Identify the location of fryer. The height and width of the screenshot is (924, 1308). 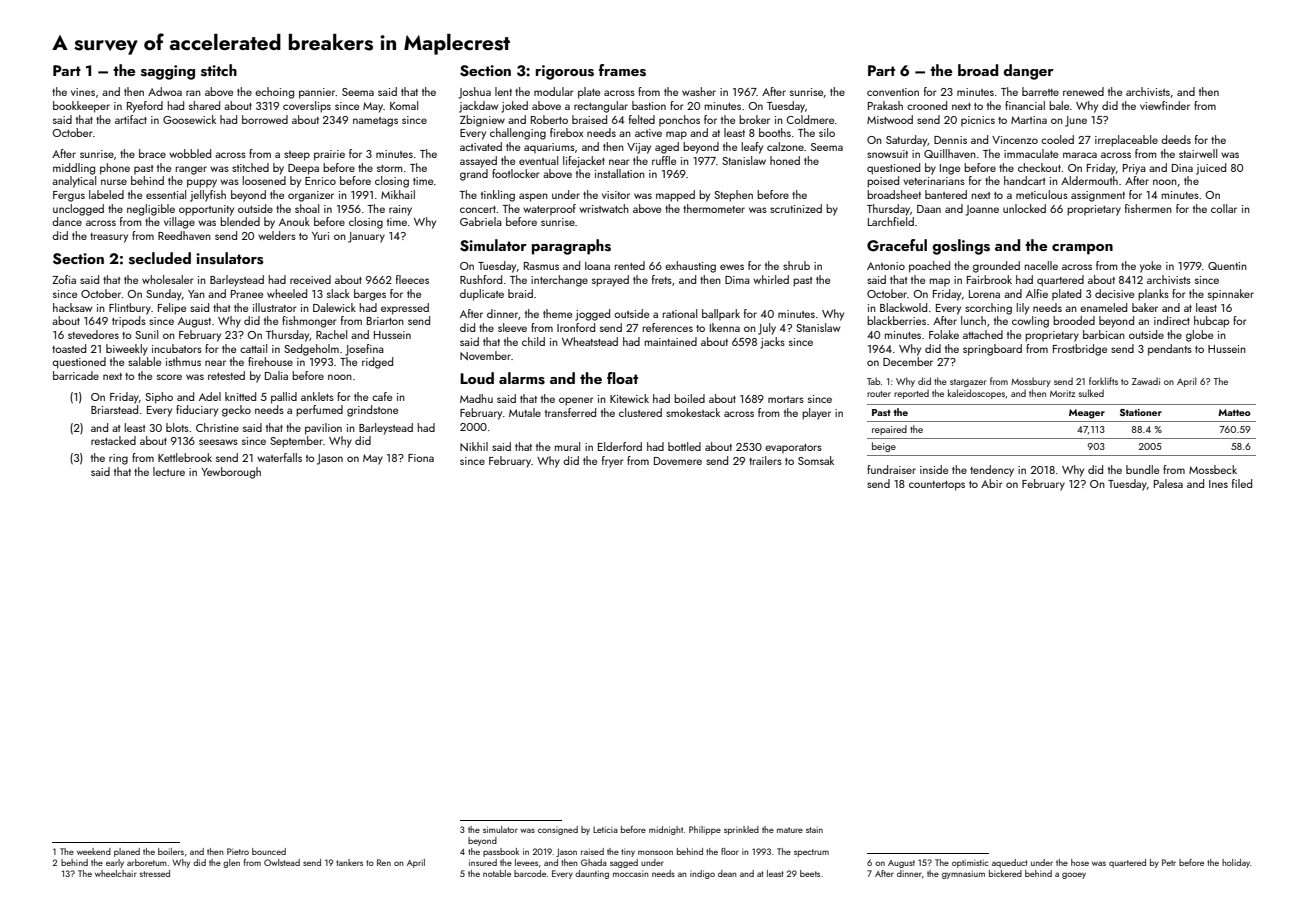
(613, 462).
